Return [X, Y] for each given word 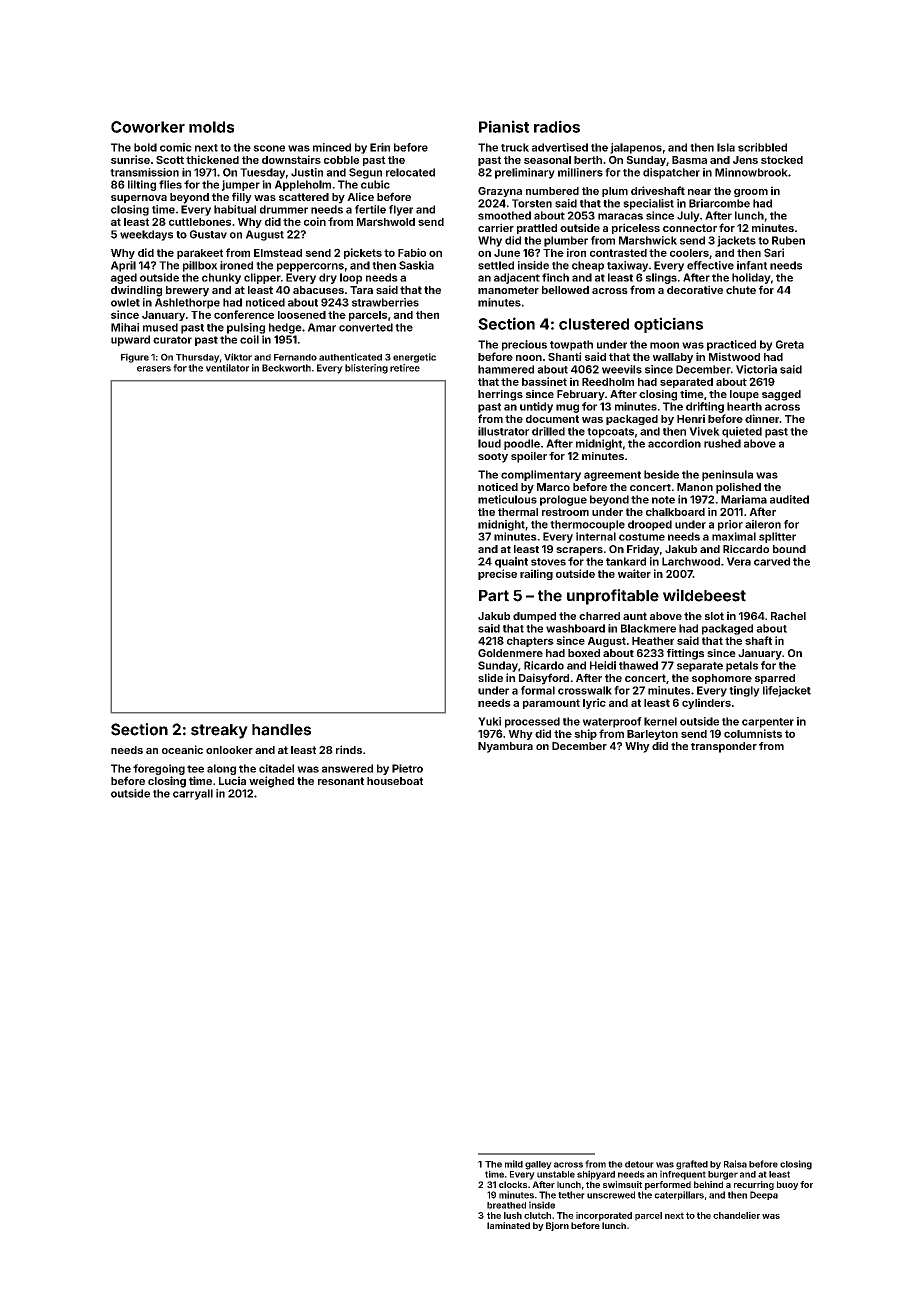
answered [347, 768]
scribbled [762, 147]
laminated [508, 1225]
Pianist [504, 126]
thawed [638, 665]
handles [281, 730]
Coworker [148, 127]
